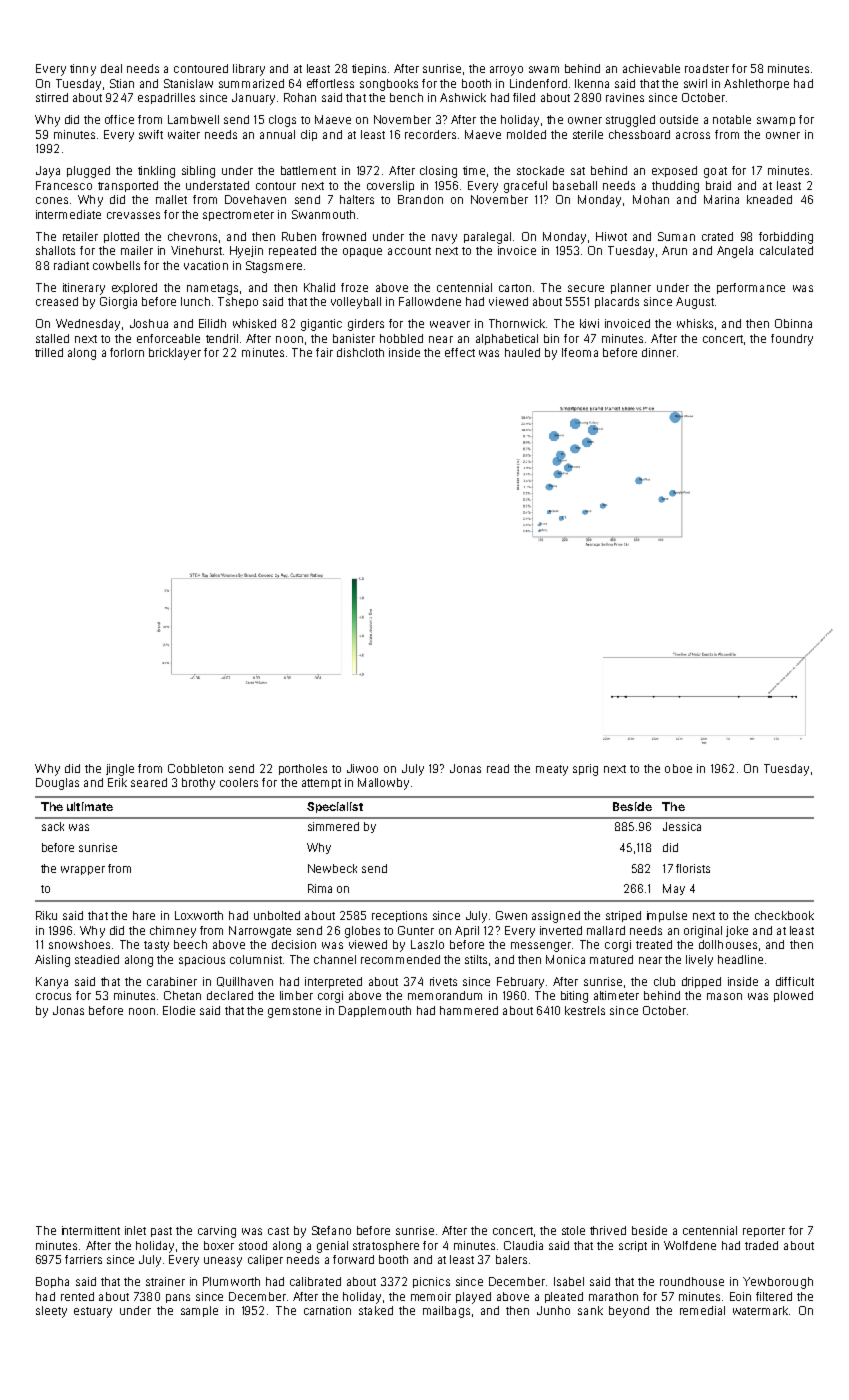 The height and width of the screenshot is (1400, 849). What do you see at coordinates (111, 68) in the screenshot?
I see `deal` at bounding box center [111, 68].
